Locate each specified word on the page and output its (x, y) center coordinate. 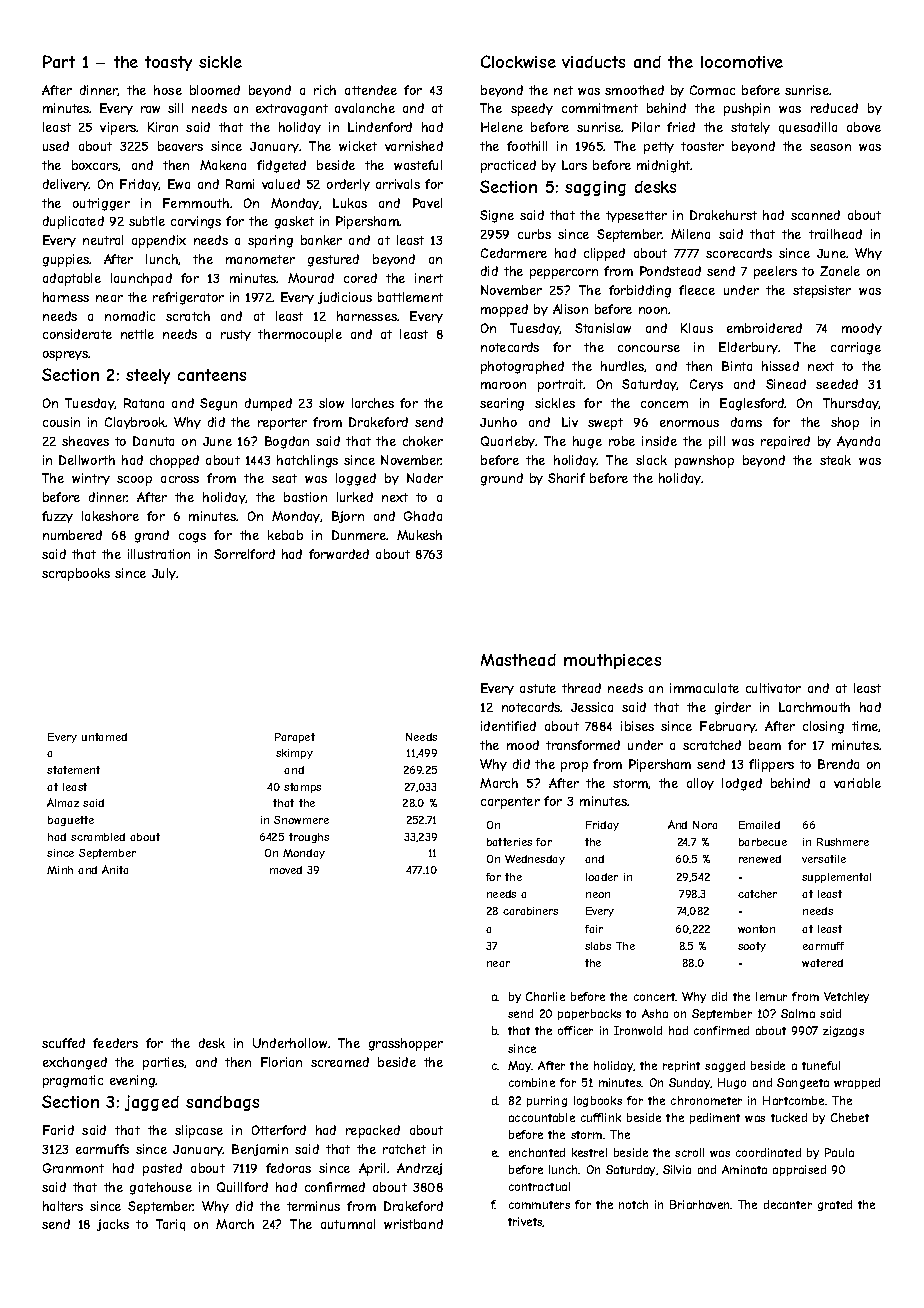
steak (835, 460)
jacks (113, 1225)
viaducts (593, 62)
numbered (72, 535)
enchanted (537, 1152)
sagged (725, 1066)
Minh (60, 870)
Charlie (545, 996)
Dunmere (359, 535)
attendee (371, 90)
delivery (66, 185)
